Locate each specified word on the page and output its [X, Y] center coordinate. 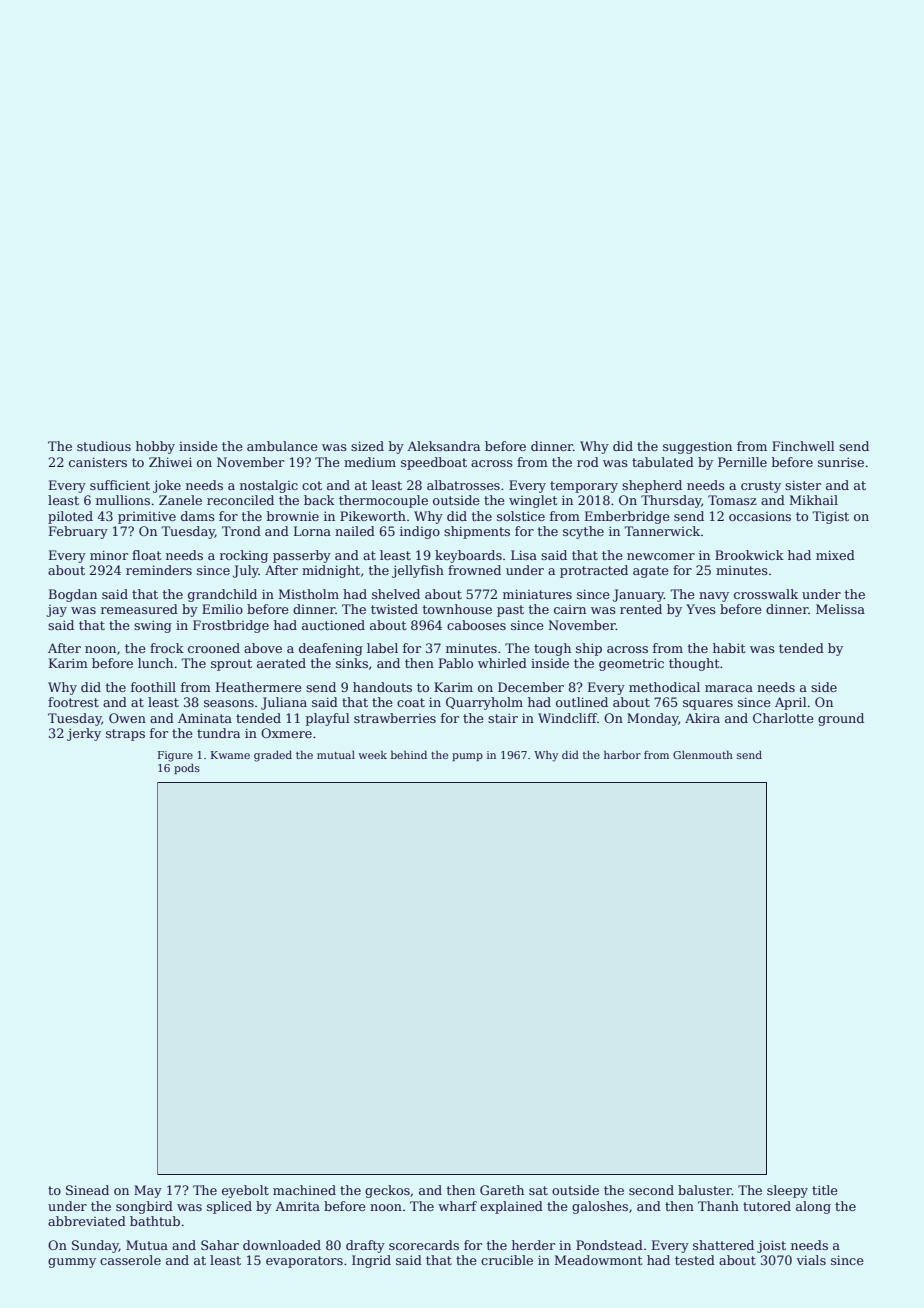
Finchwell [803, 446]
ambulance [282, 446]
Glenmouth [703, 754]
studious [104, 446]
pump [467, 757]
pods [187, 769]
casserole [130, 1260]
